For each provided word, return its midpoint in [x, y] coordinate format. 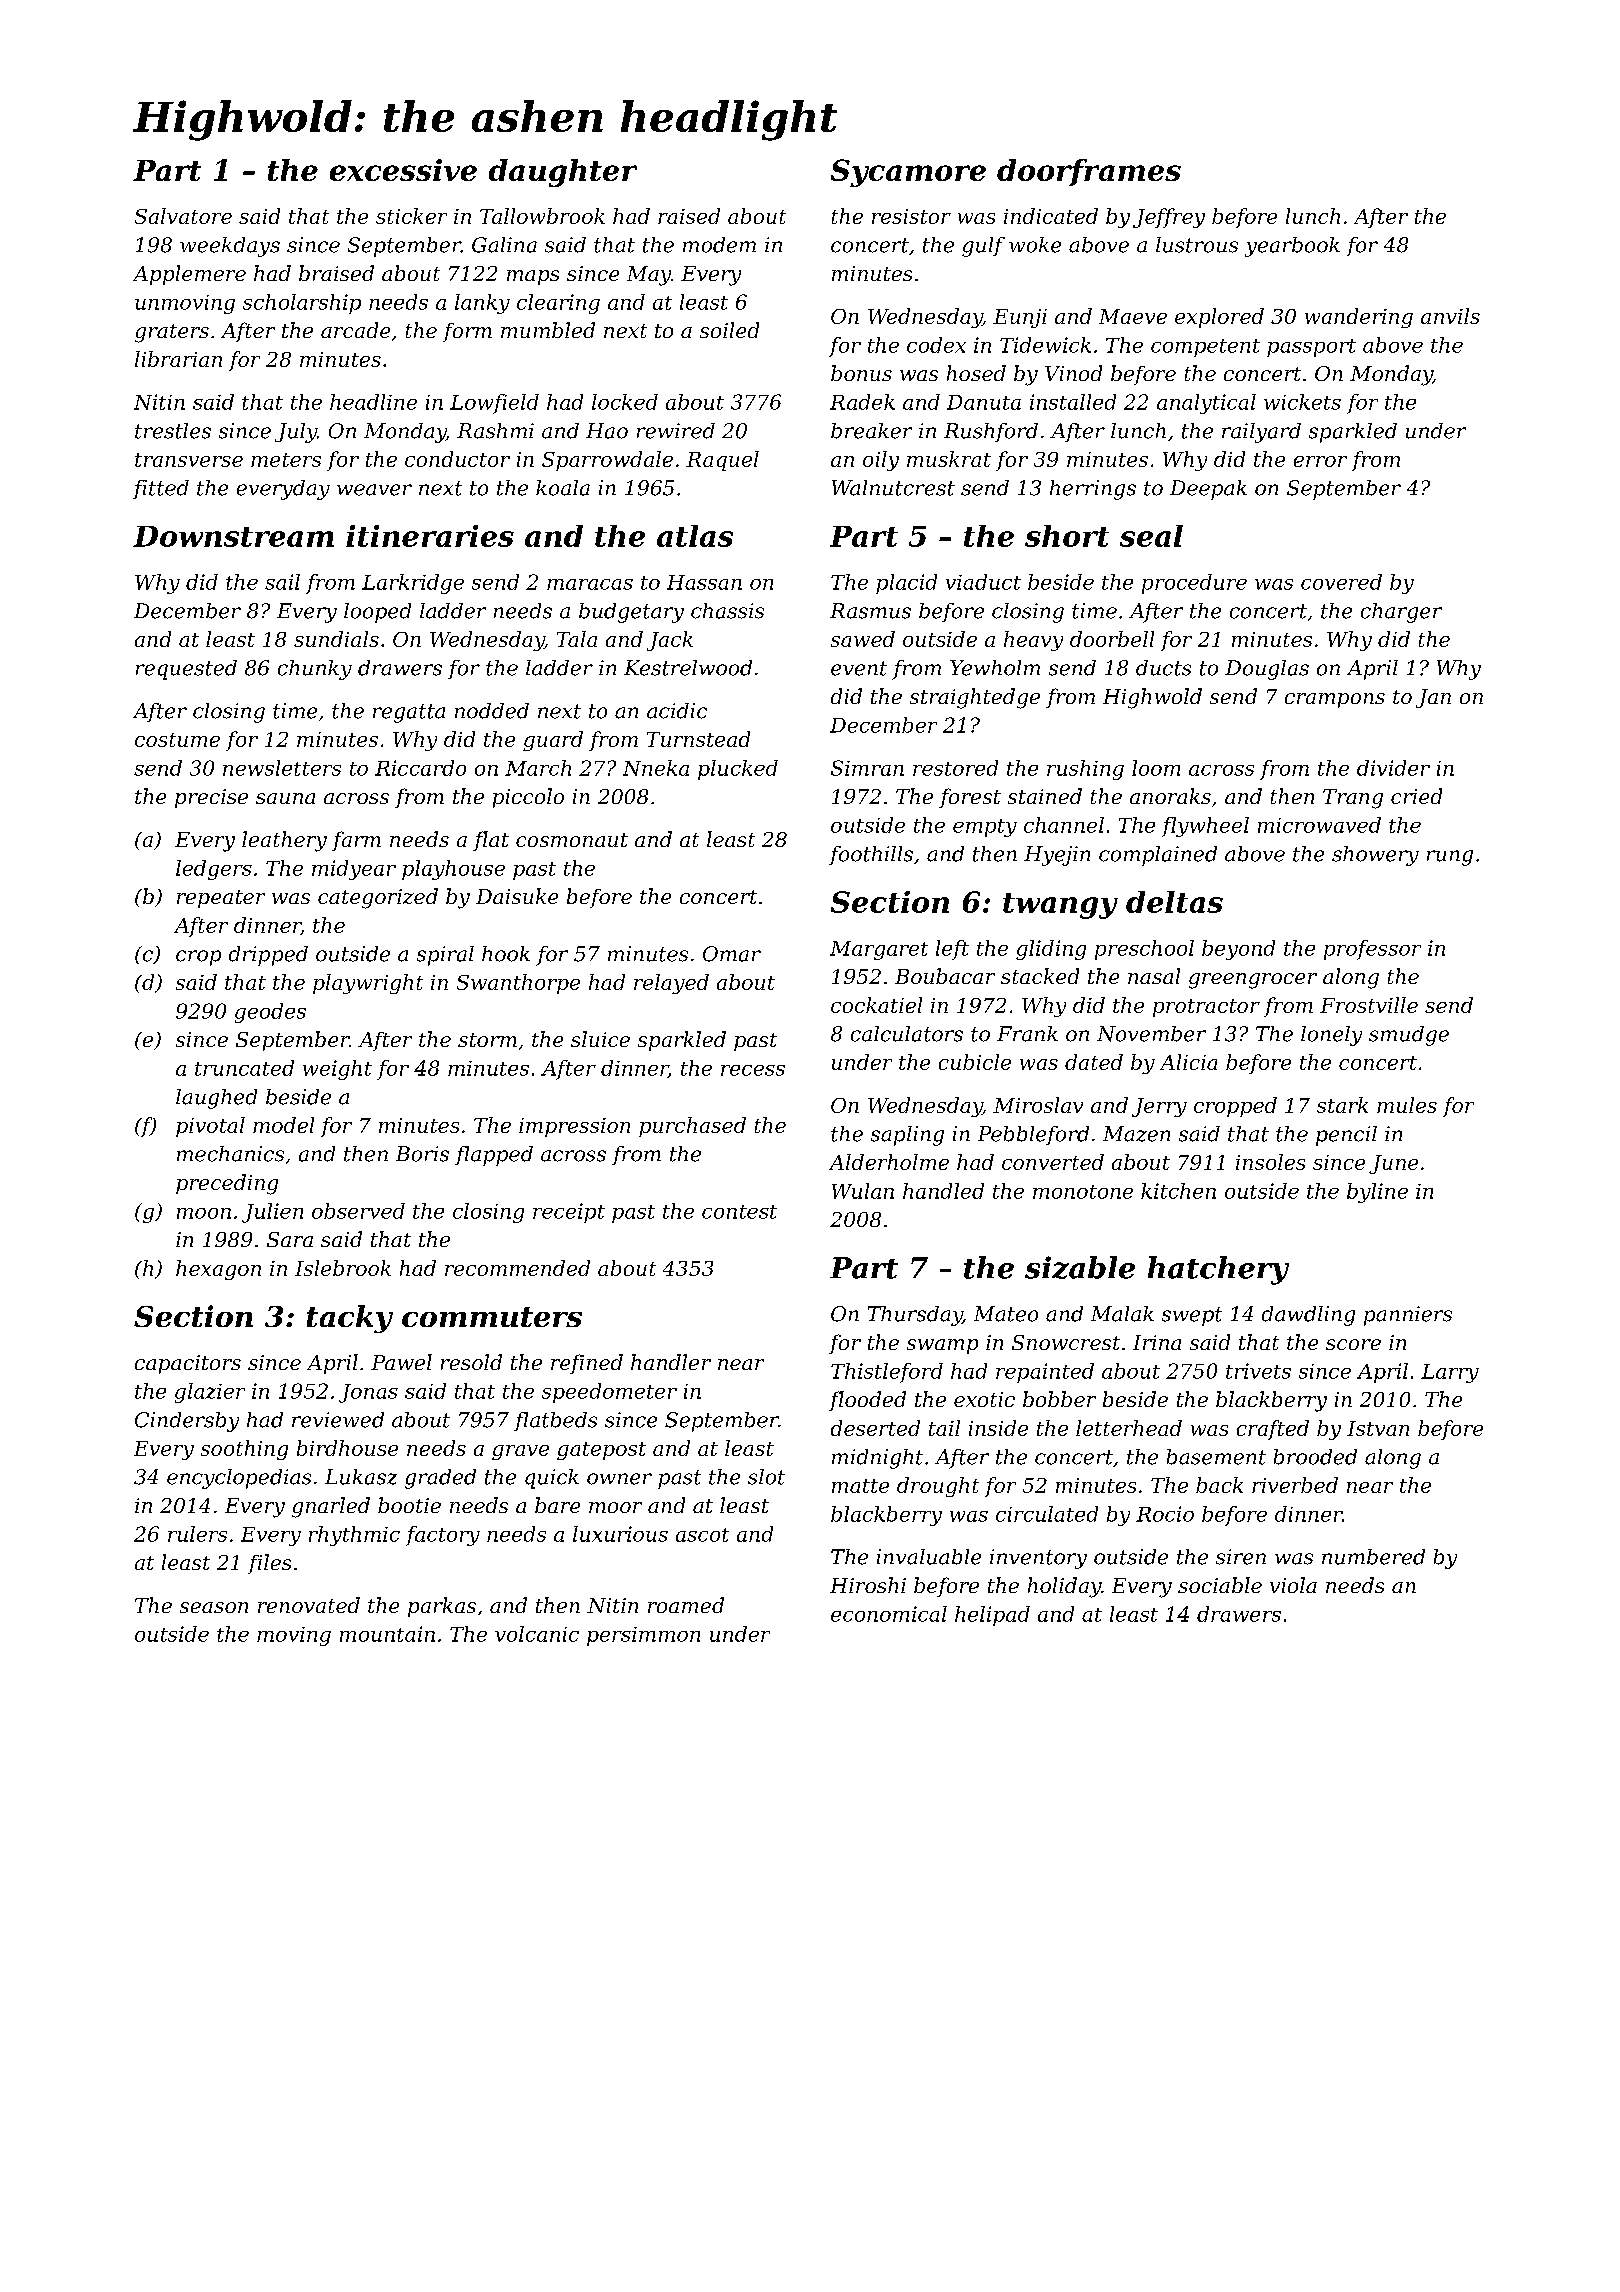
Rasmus [870, 611]
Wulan [863, 1191]
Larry [1450, 1373]
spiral [445, 956]
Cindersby [187, 1422]
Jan [1433, 698]
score [1353, 1344]
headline [373, 402]
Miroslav [1038, 1105]
